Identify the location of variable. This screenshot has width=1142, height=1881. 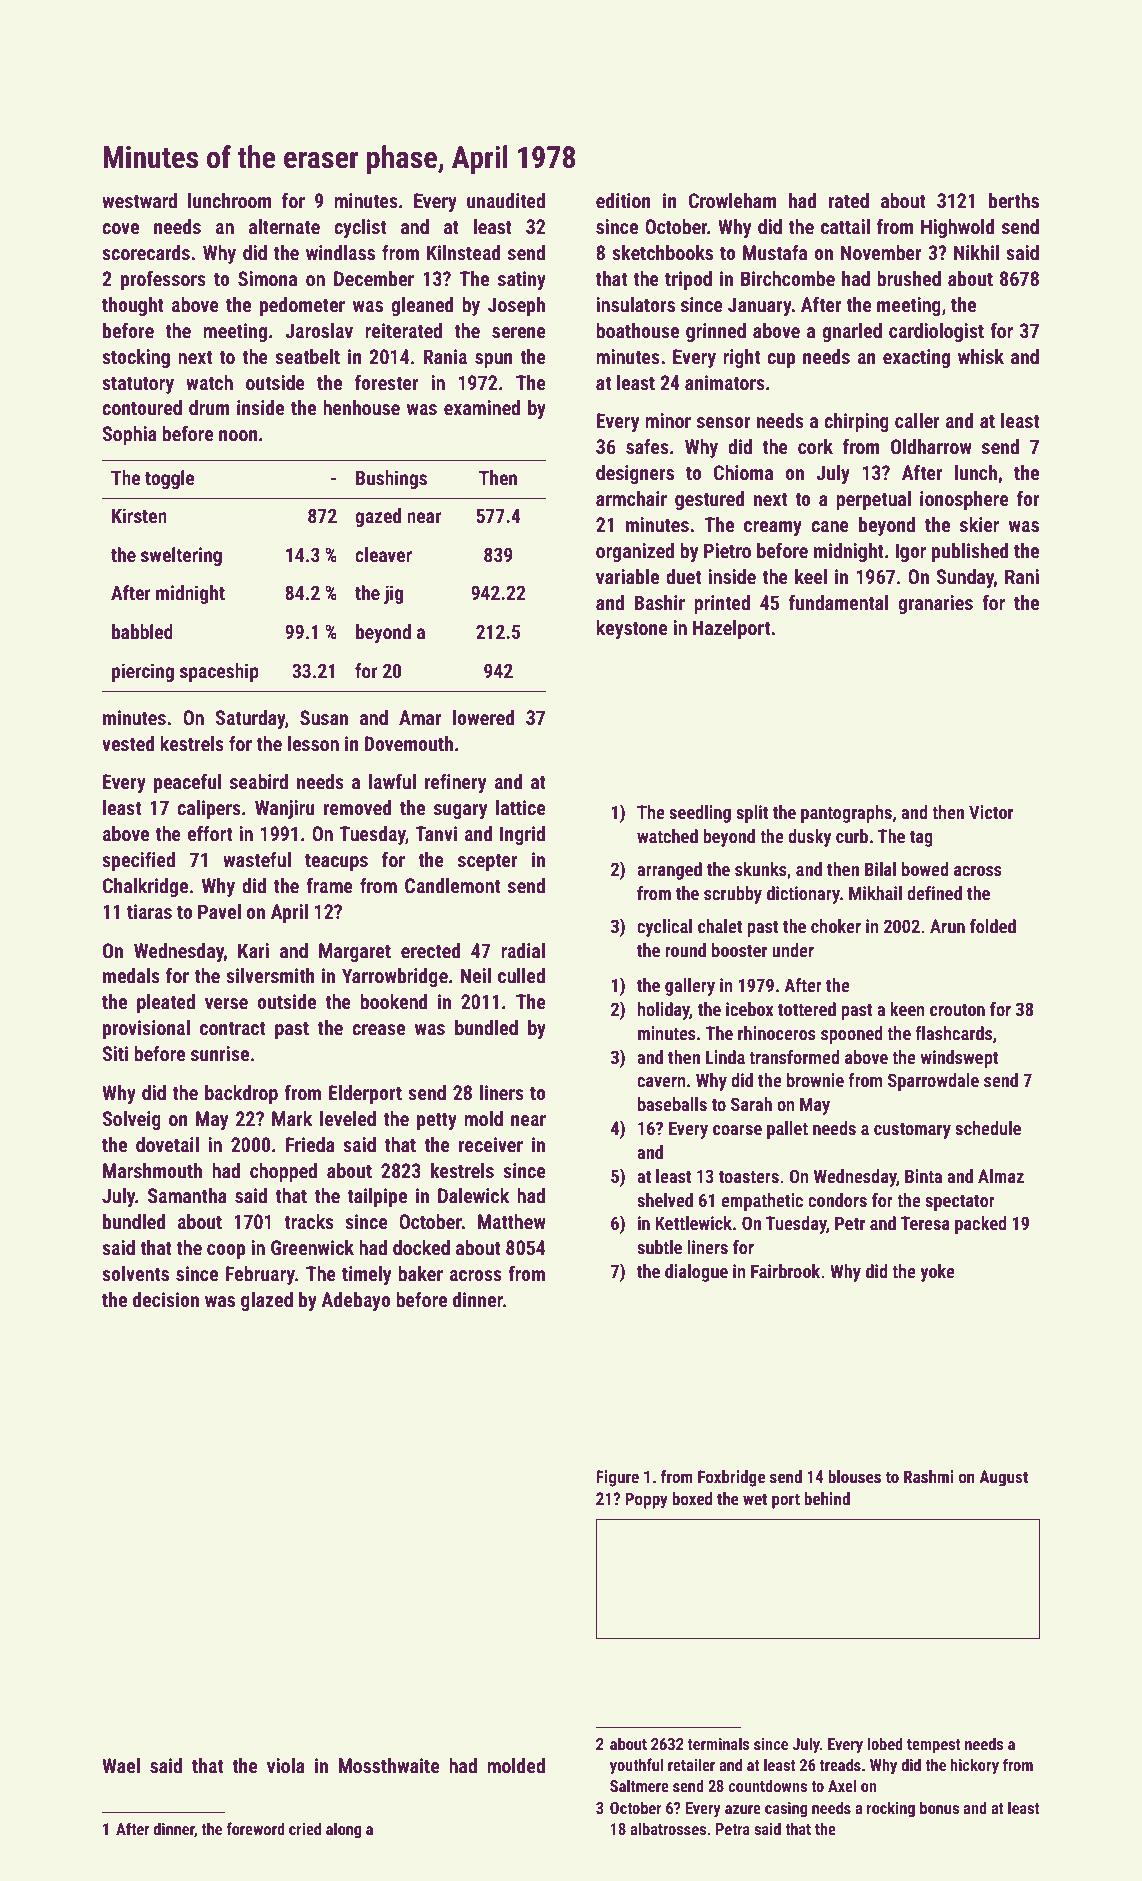
(627, 576).
